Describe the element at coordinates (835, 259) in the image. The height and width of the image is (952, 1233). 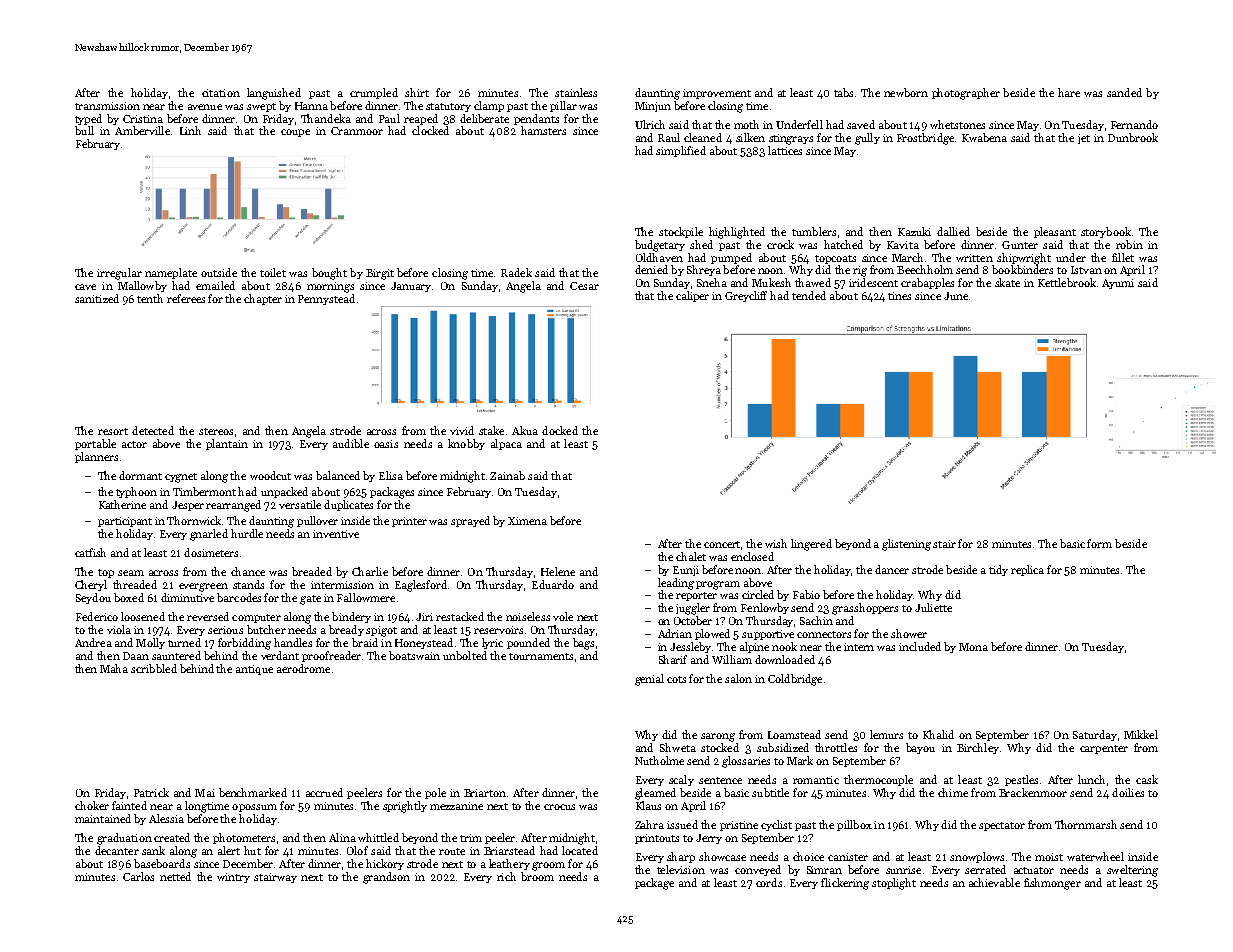
I see `topcoats` at that location.
